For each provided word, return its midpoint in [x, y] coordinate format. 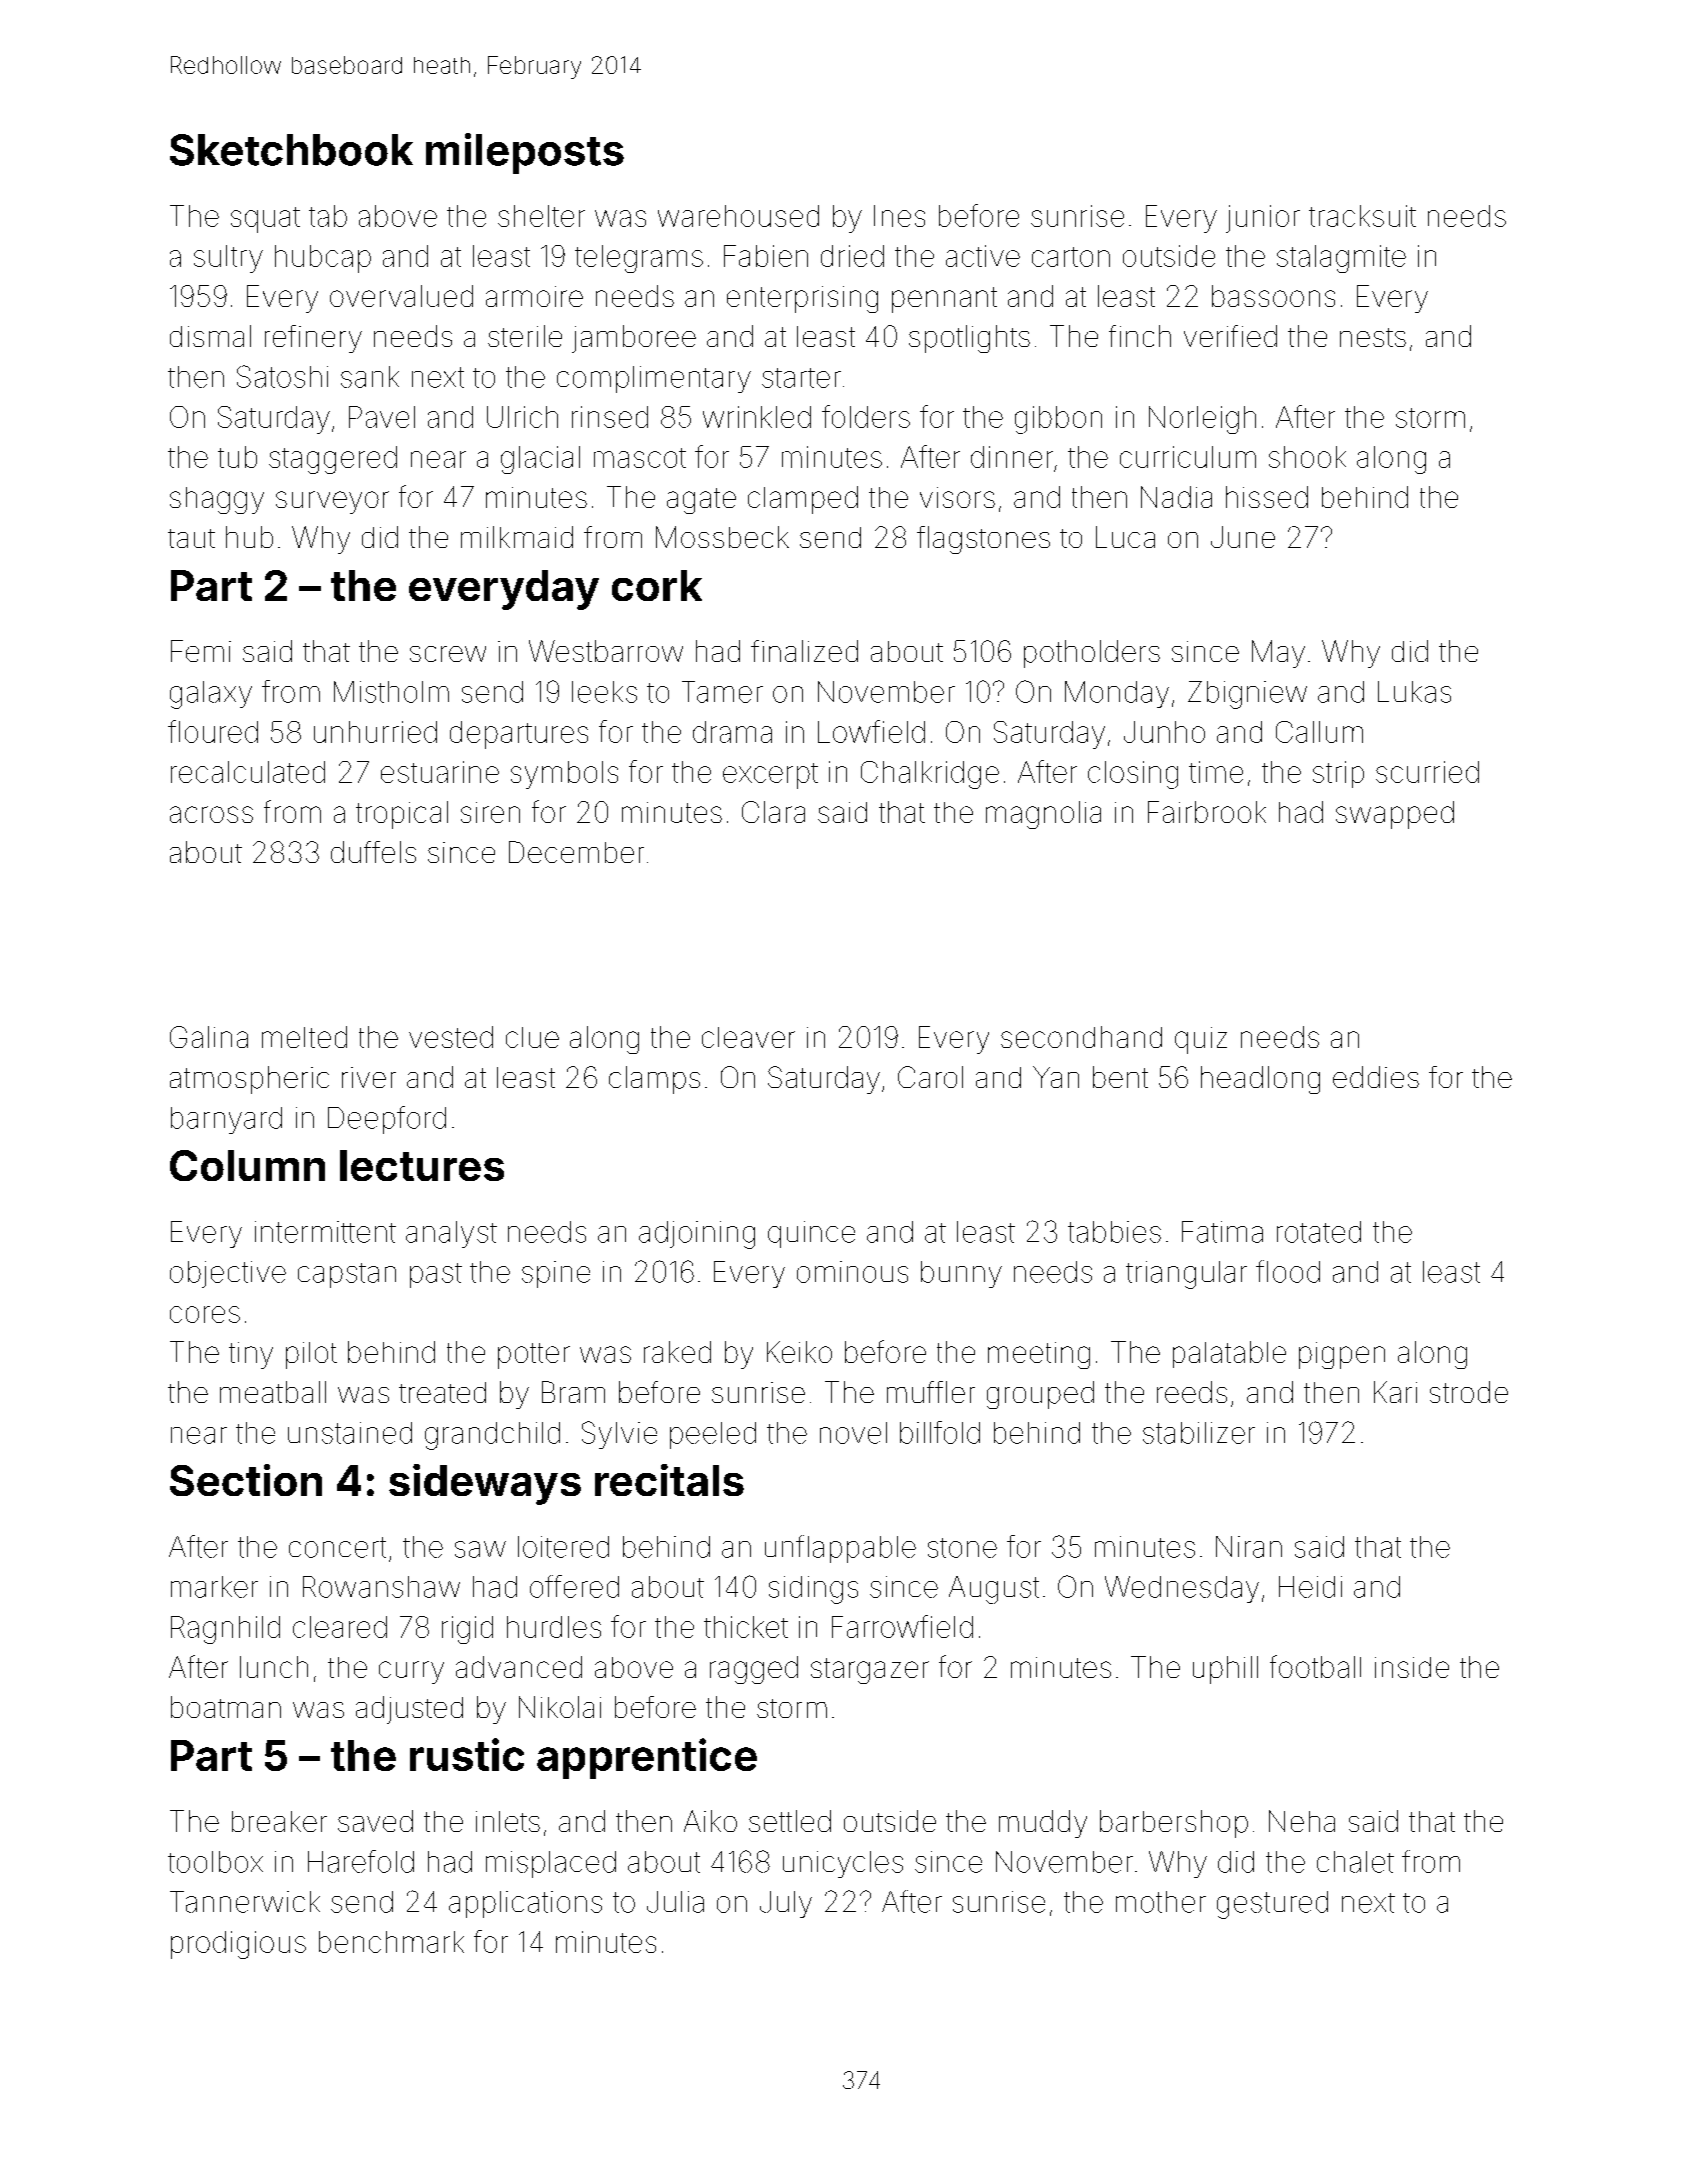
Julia [675, 1902]
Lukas [1414, 692]
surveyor [332, 502]
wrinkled [757, 417]
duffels [373, 852]
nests [1373, 337]
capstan [347, 1275]
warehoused [738, 216]
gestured [1272, 1905]
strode [1469, 1392]
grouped [1040, 1395]
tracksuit [1362, 216]
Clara [773, 812]
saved [375, 1821]
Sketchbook [291, 150]
